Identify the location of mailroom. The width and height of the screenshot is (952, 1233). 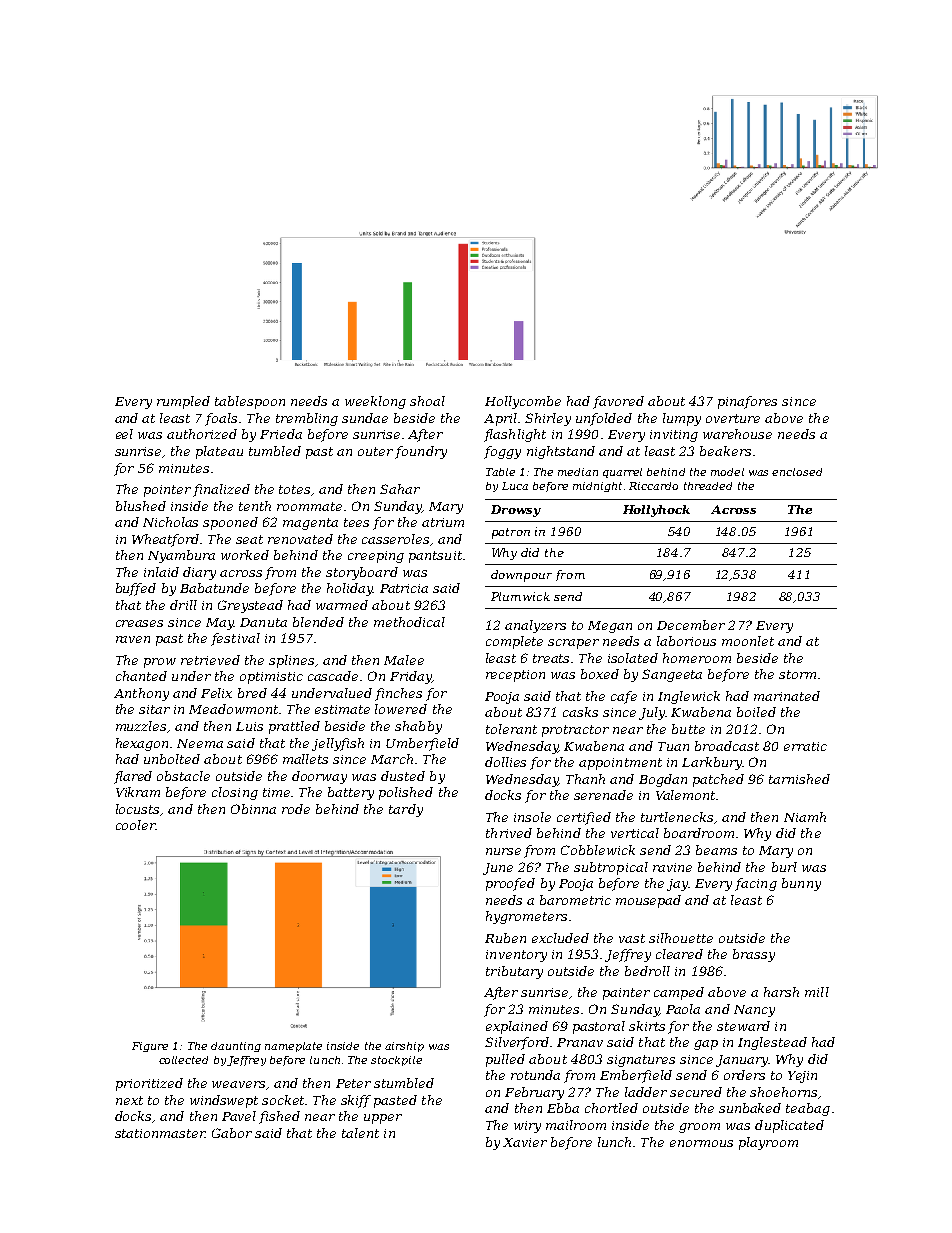
(576, 1125).
